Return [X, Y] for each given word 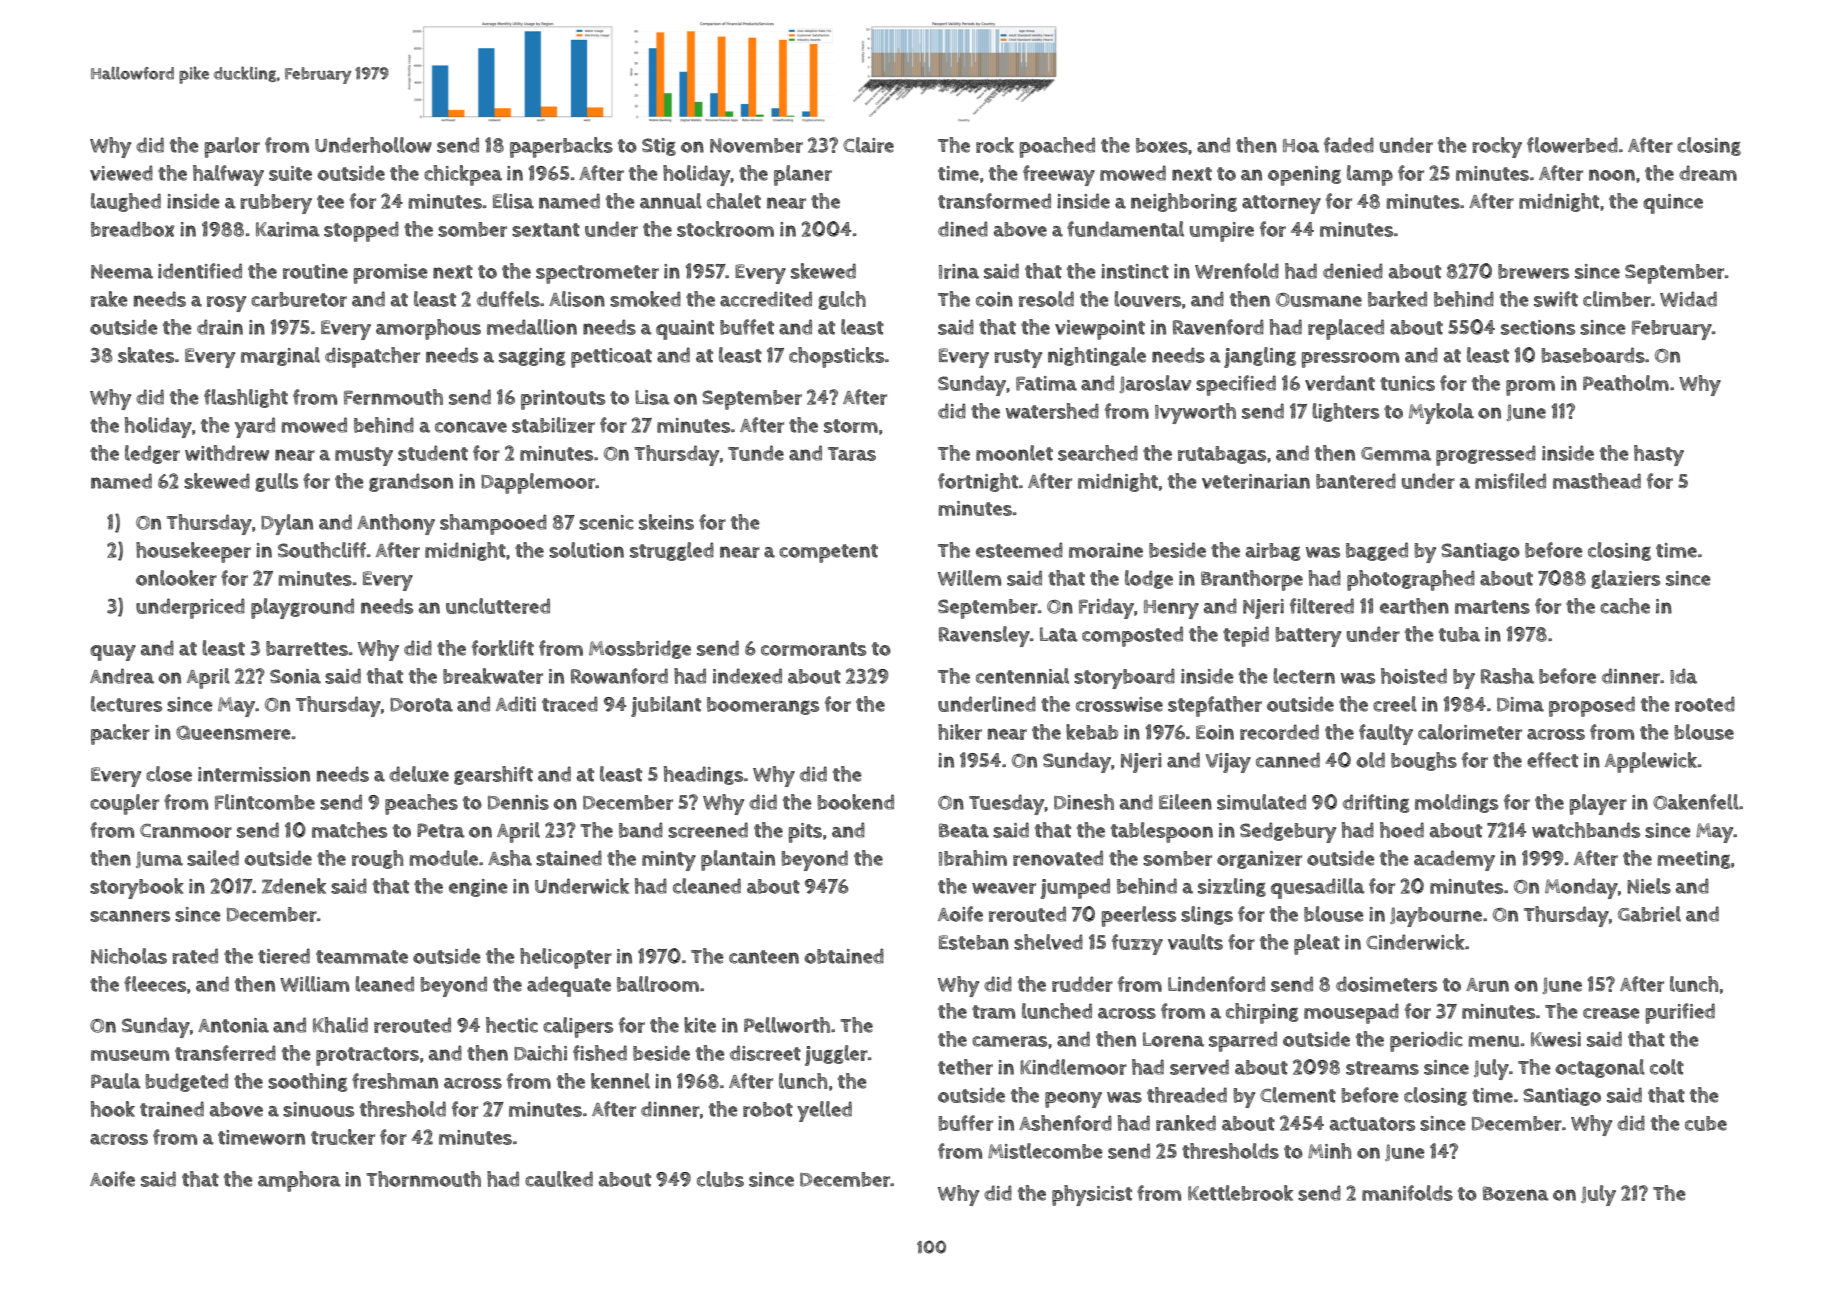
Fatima [1046, 383]
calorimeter [1470, 732]
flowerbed [1572, 145]
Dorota [421, 705]
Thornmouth [423, 1179]
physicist [1092, 1195]
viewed [121, 173]
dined [963, 229]
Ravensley [984, 636]
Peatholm [1626, 383]
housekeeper [193, 552]
